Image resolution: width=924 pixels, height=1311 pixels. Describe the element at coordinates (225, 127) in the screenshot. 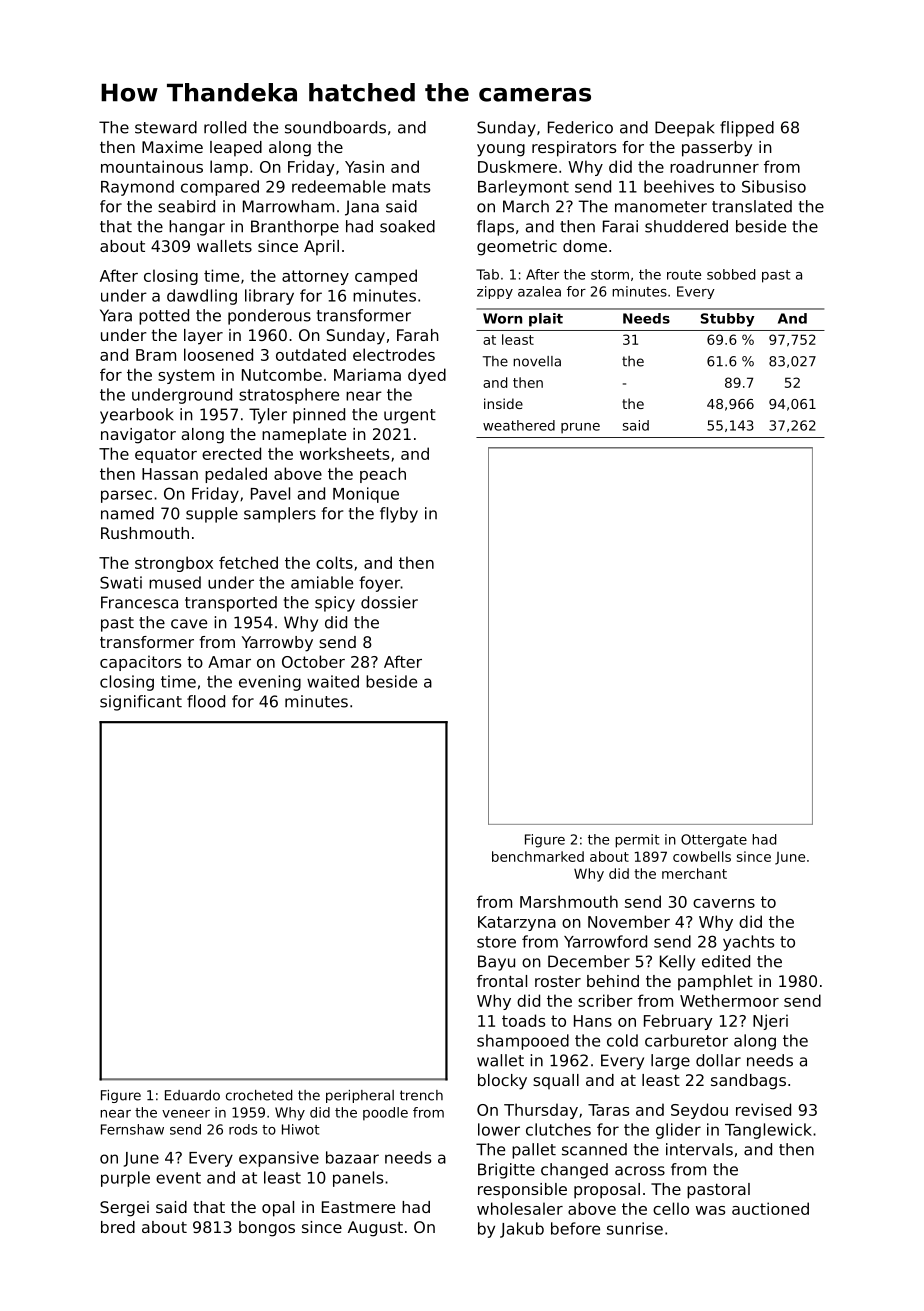

I see `rolled` at that location.
